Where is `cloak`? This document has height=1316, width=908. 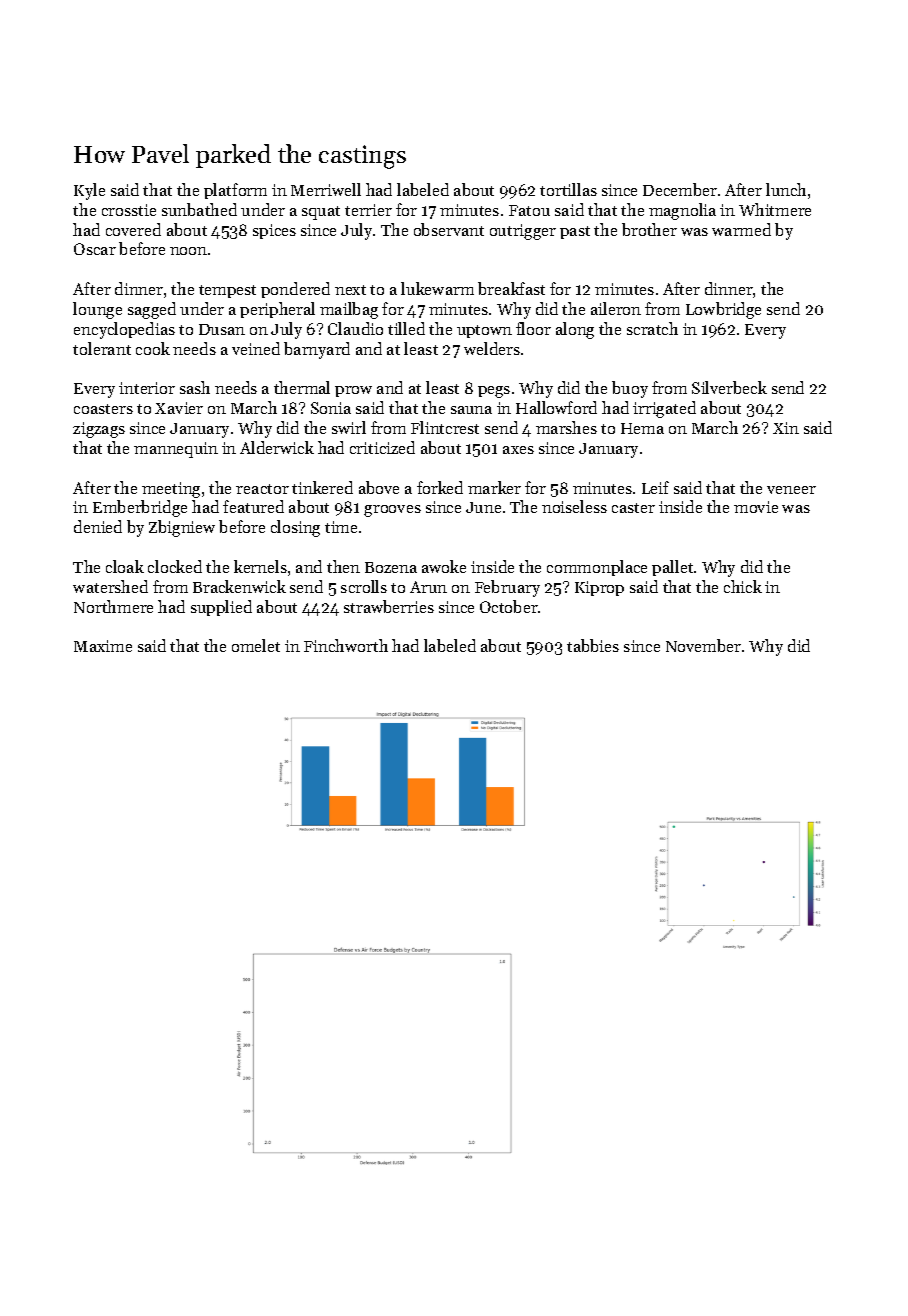 cloak is located at coordinates (125, 566).
